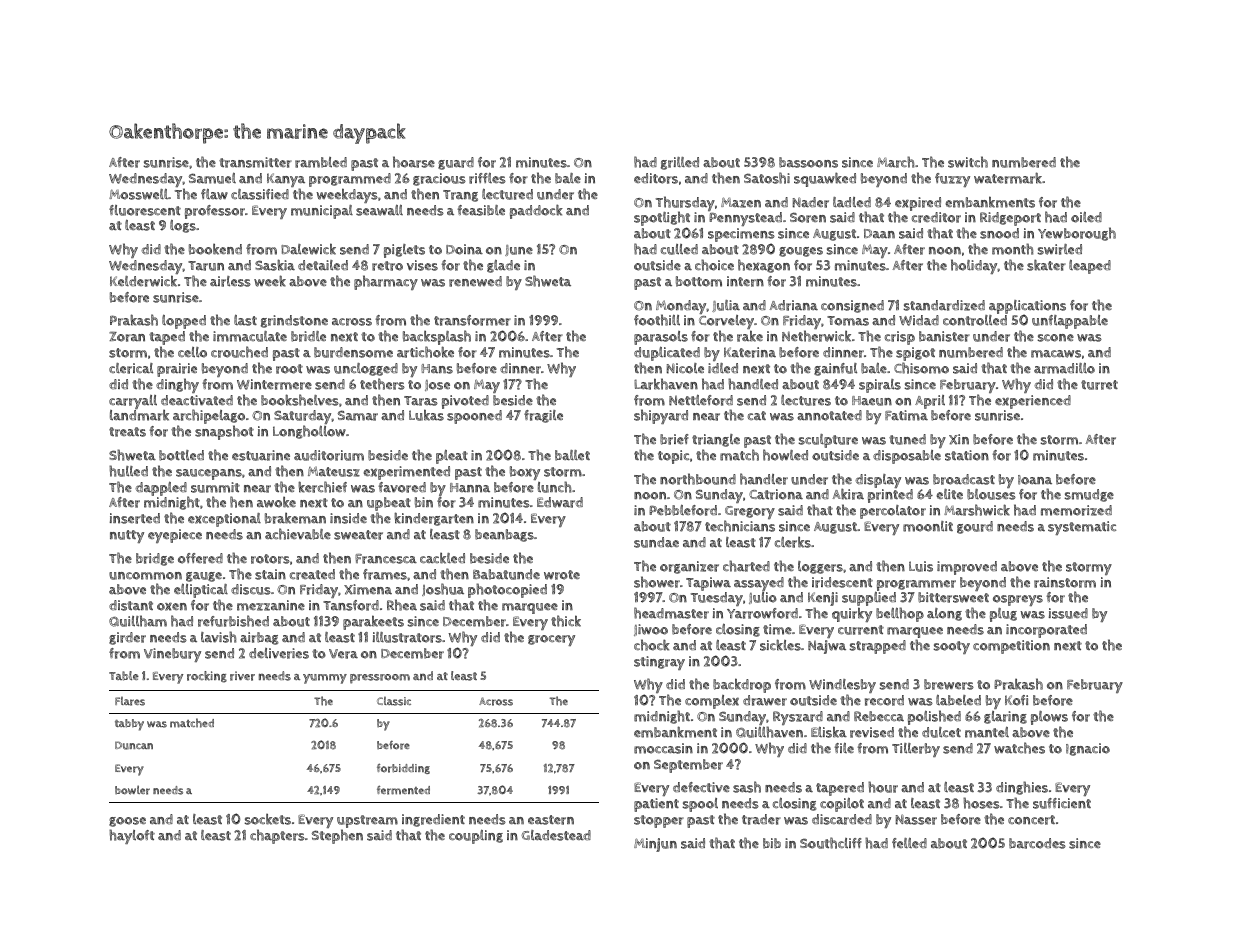 This screenshot has width=1233, height=952. I want to click on improved, so click(967, 568).
